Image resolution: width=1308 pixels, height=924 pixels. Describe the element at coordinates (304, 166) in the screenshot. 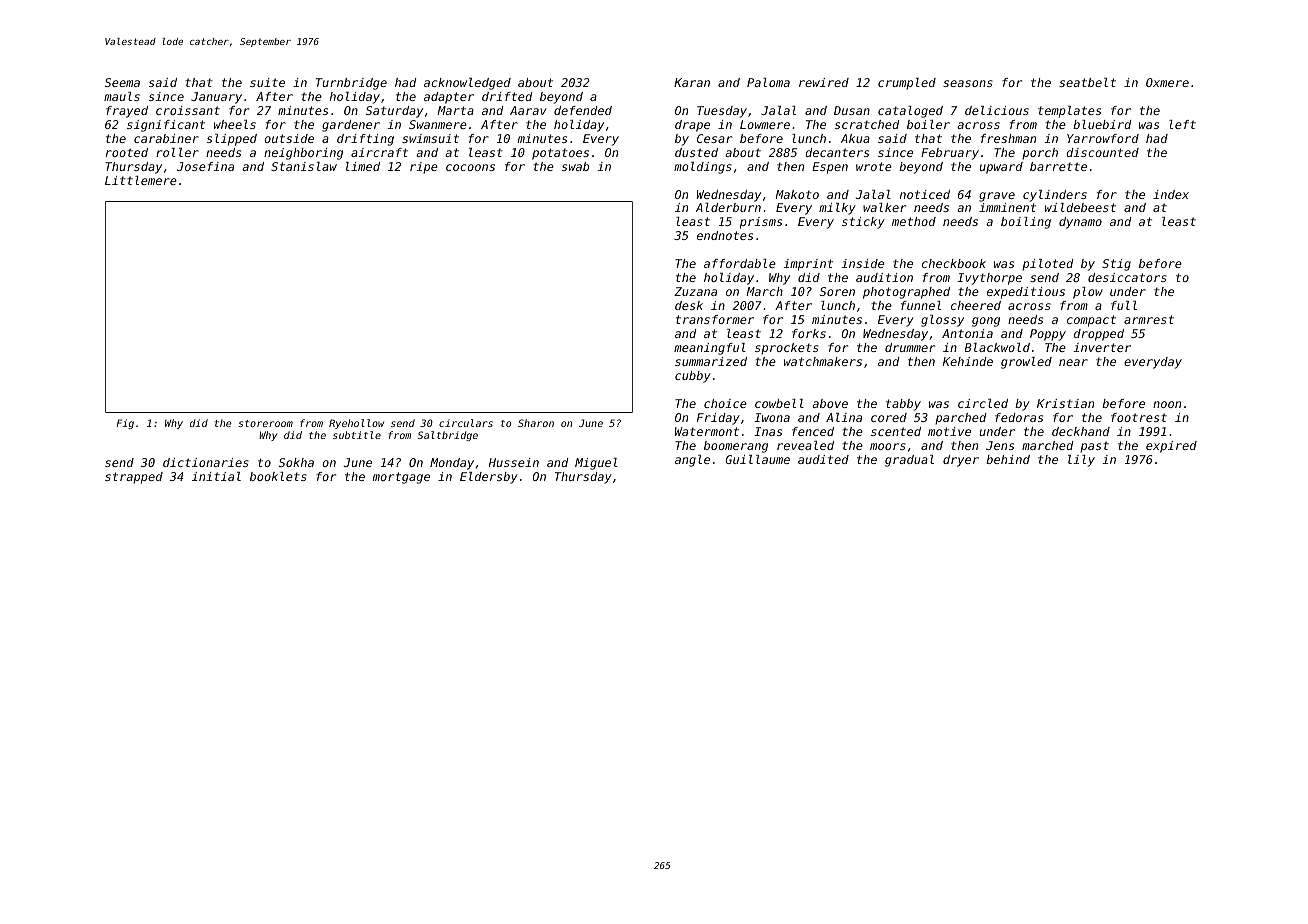

I see `Stanislaw` at that location.
